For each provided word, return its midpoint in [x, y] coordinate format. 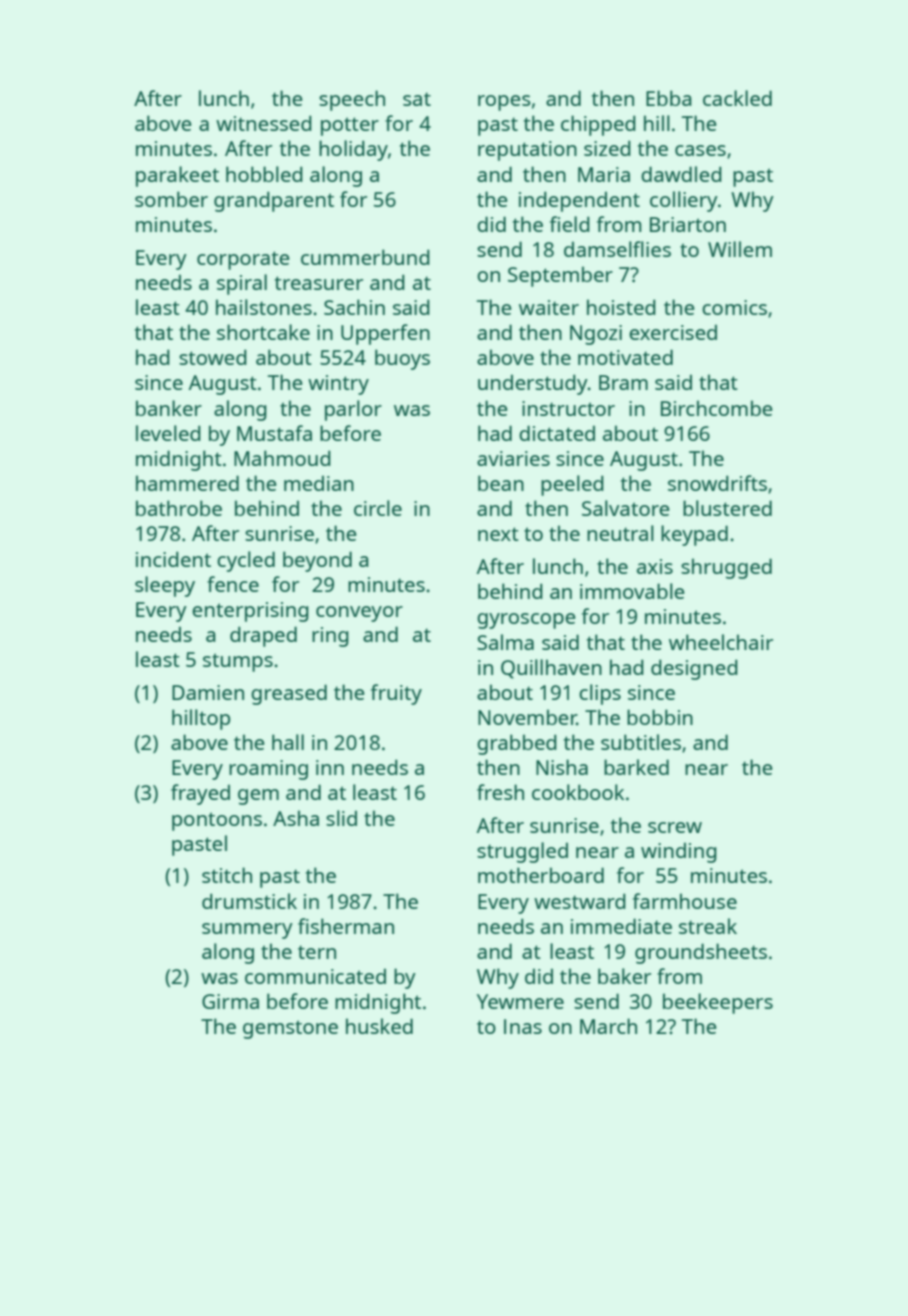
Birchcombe [716, 408]
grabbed [517, 744]
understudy [533, 384]
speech [352, 100]
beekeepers [718, 1003]
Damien [208, 692]
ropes [504, 103]
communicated [315, 976]
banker [169, 408]
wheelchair [721, 642]
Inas [523, 1026]
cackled [737, 98]
